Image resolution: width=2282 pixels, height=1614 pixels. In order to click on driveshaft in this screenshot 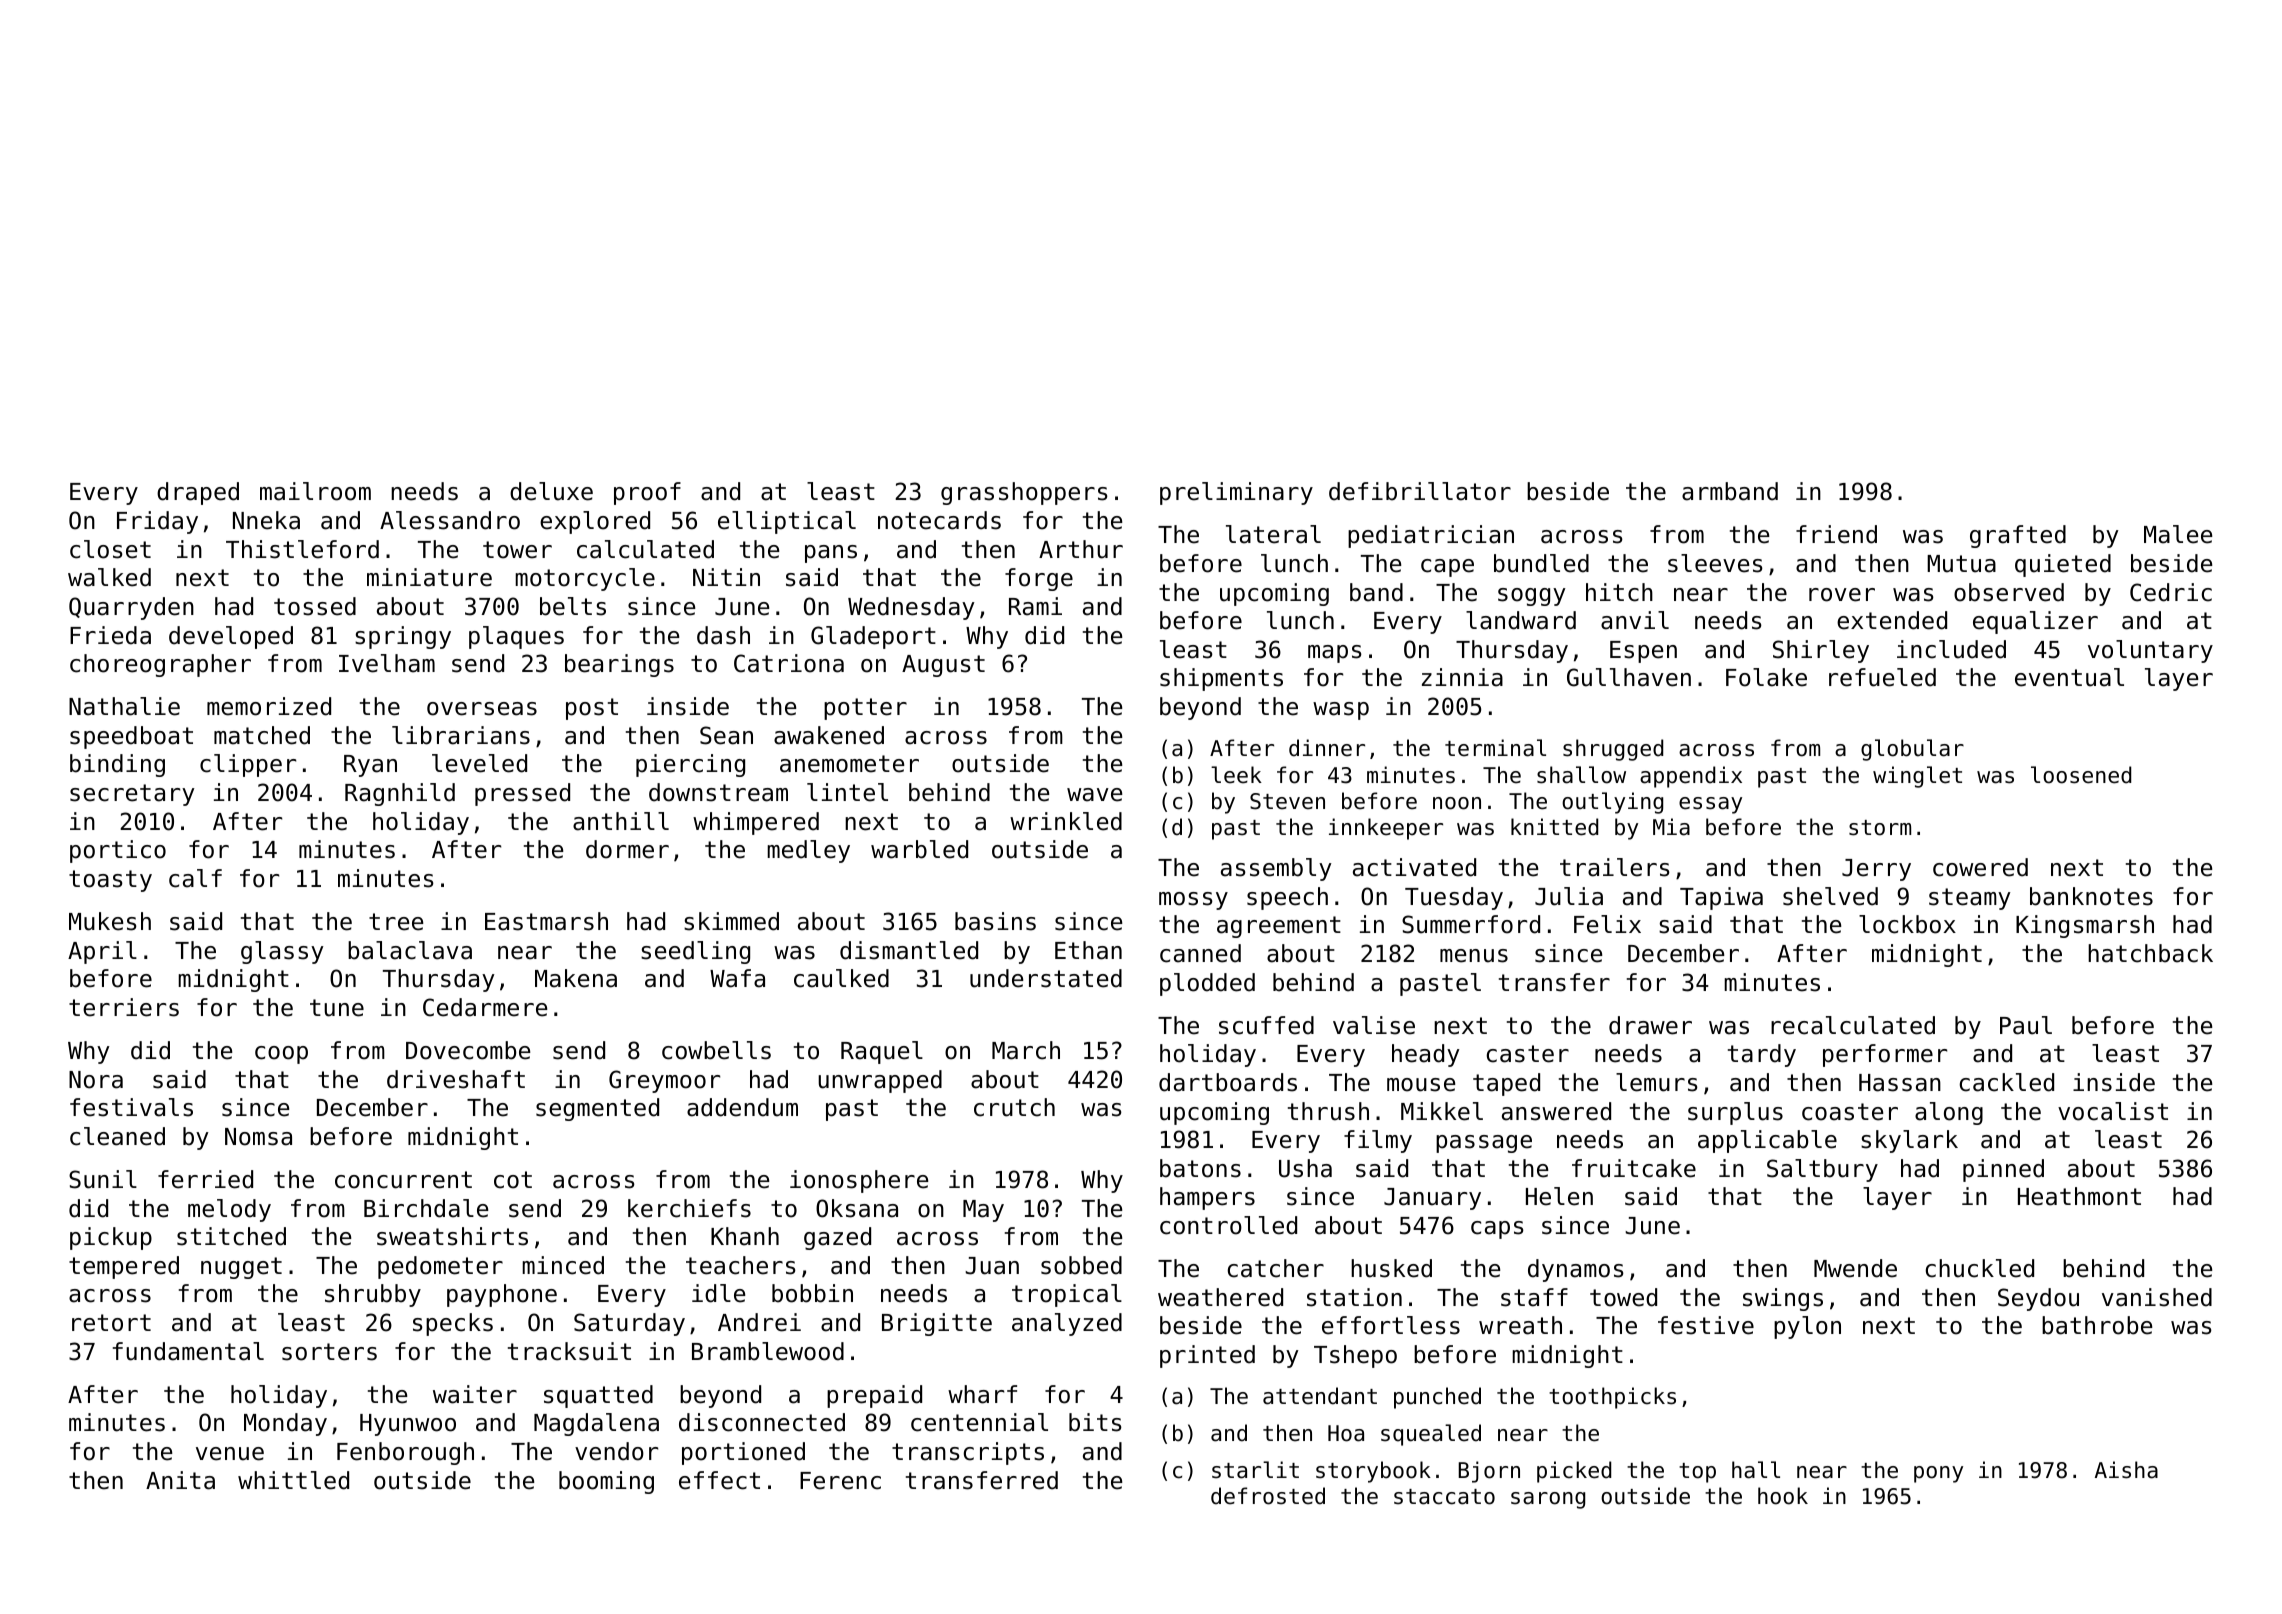, I will do `click(456, 1079)`.
